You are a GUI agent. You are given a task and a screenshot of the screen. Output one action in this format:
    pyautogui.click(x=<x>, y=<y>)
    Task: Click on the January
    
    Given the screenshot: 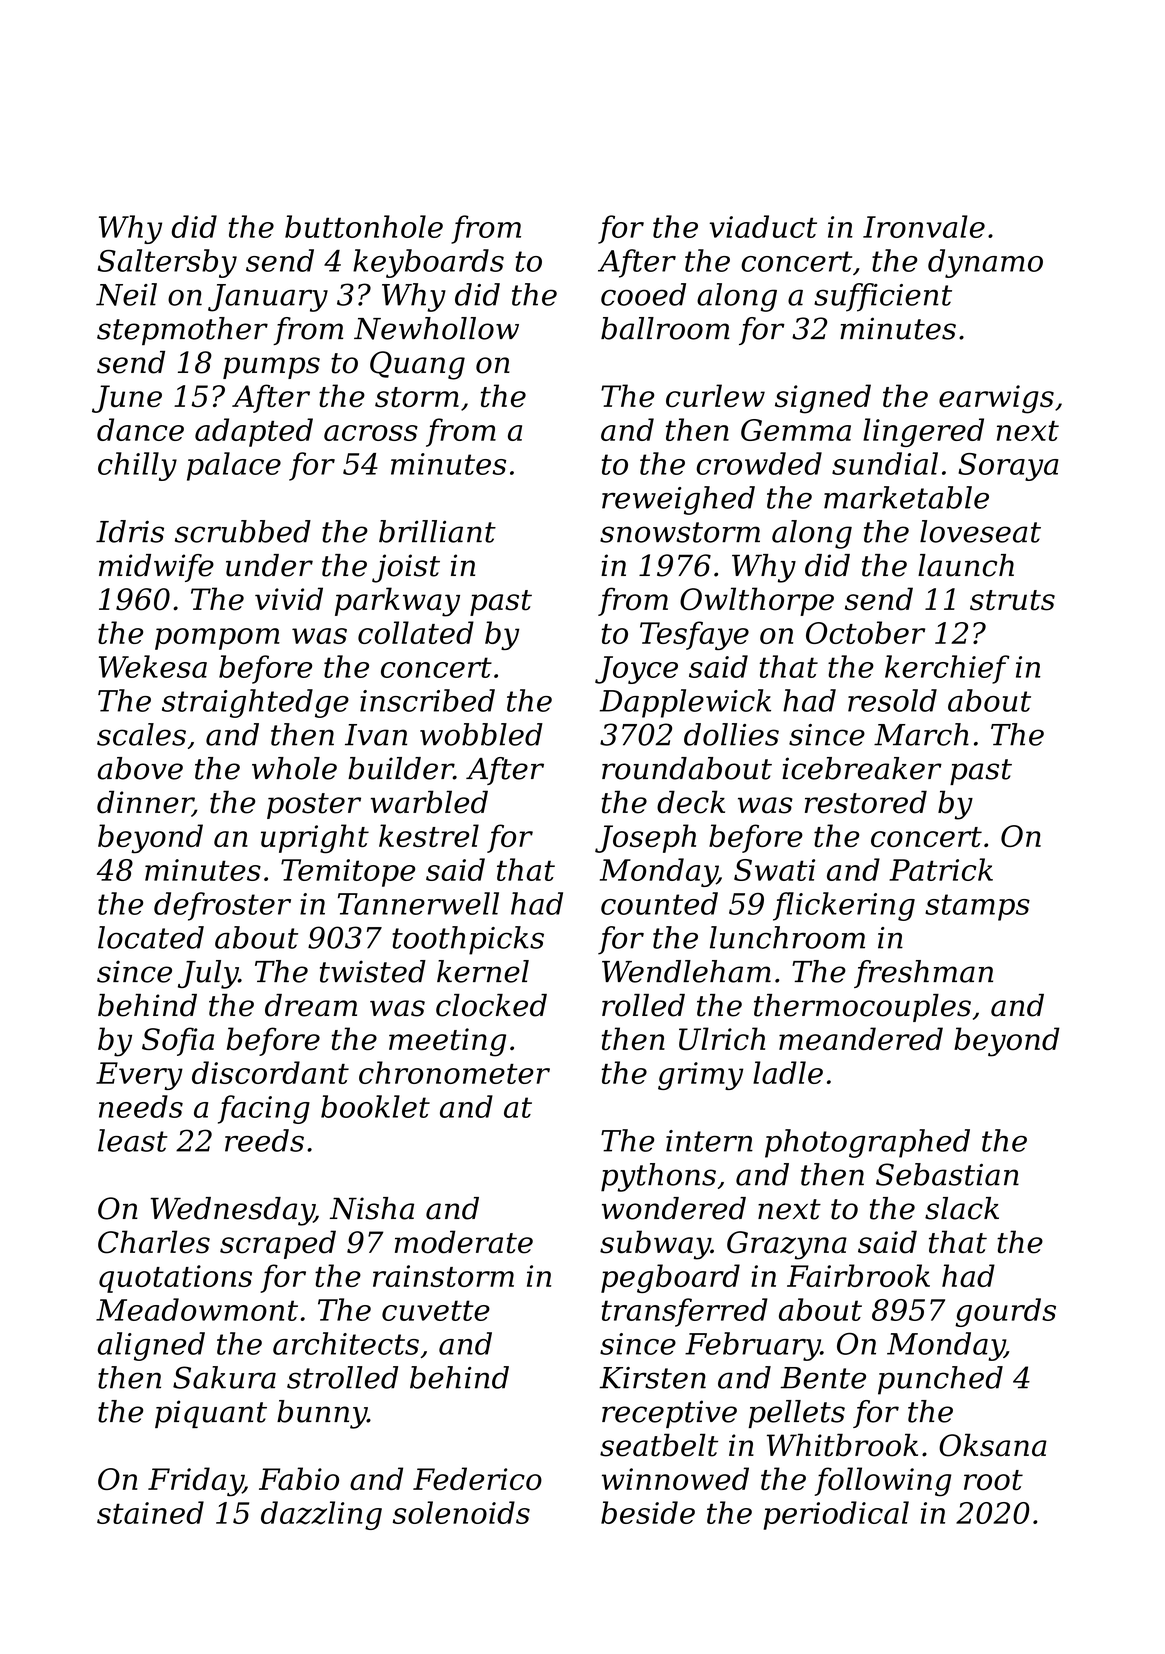 What is the action you would take?
    pyautogui.click(x=268, y=298)
